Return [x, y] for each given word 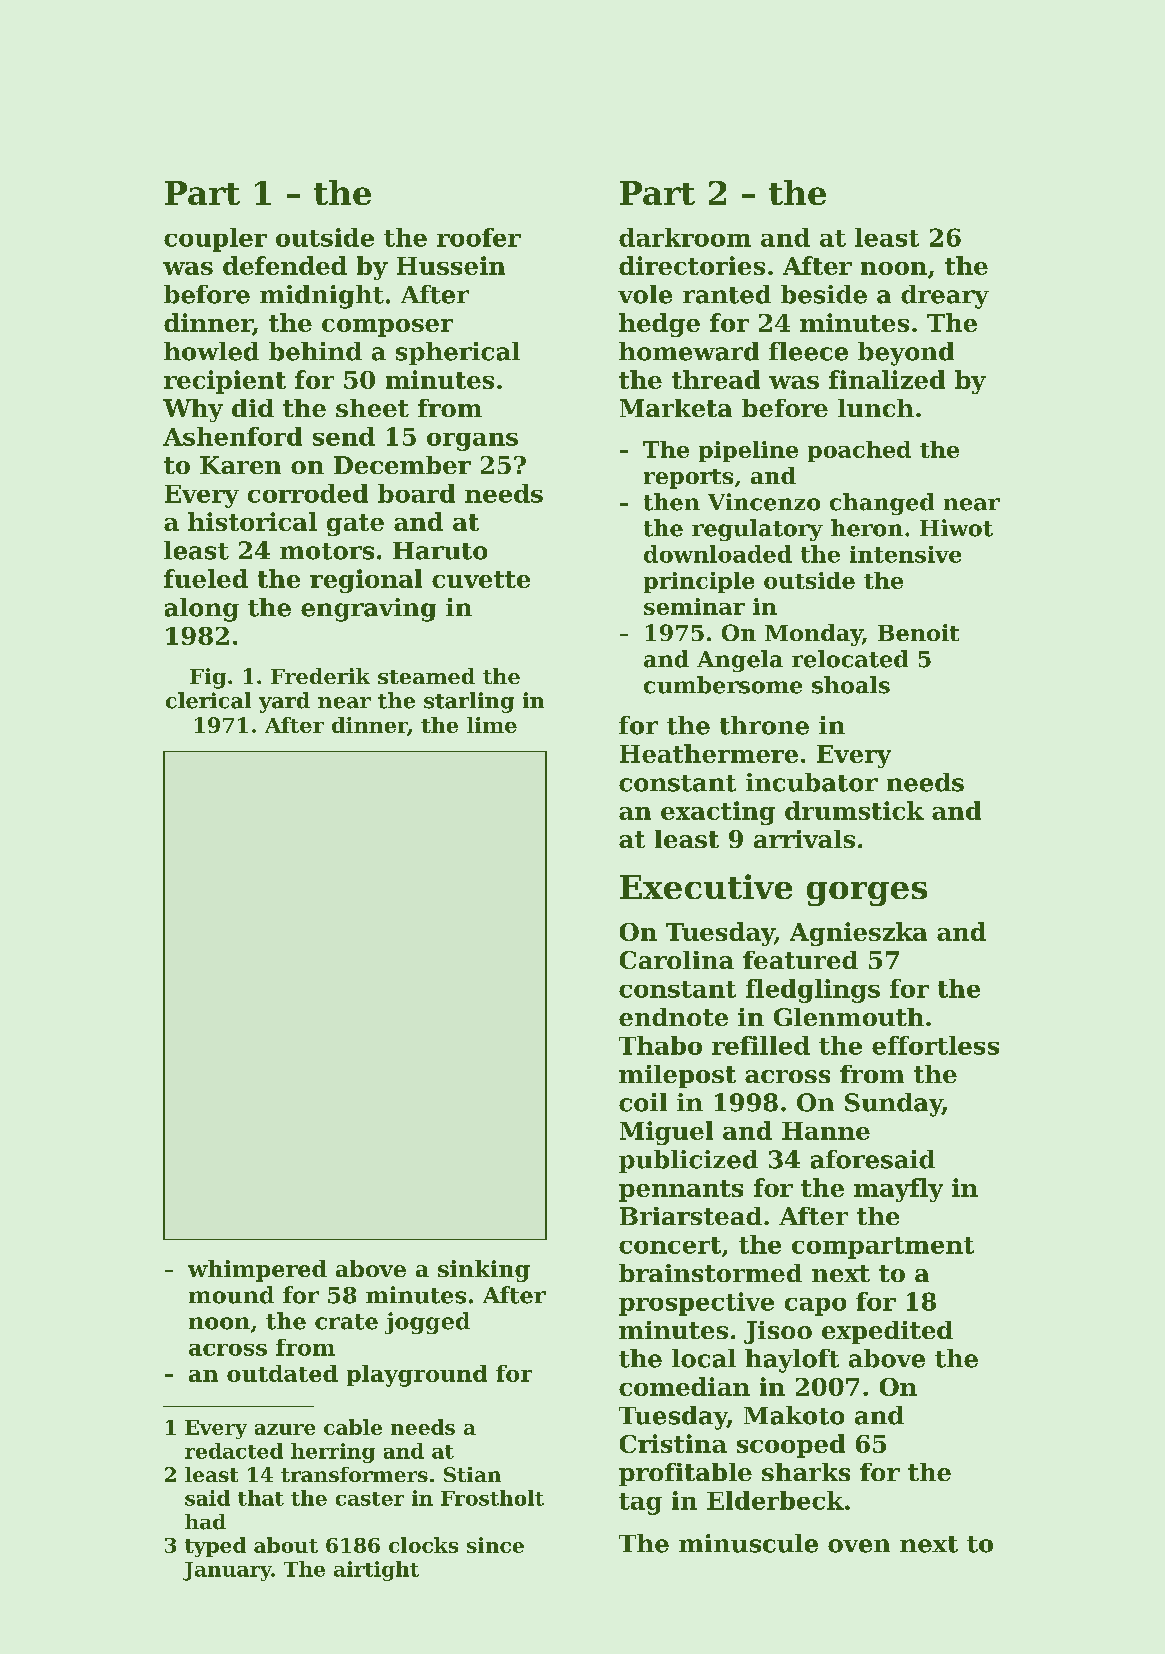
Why [193, 410]
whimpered [257, 1271]
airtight [376, 1571]
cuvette [481, 579]
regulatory [757, 530]
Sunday [893, 1105]
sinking [484, 1271]
